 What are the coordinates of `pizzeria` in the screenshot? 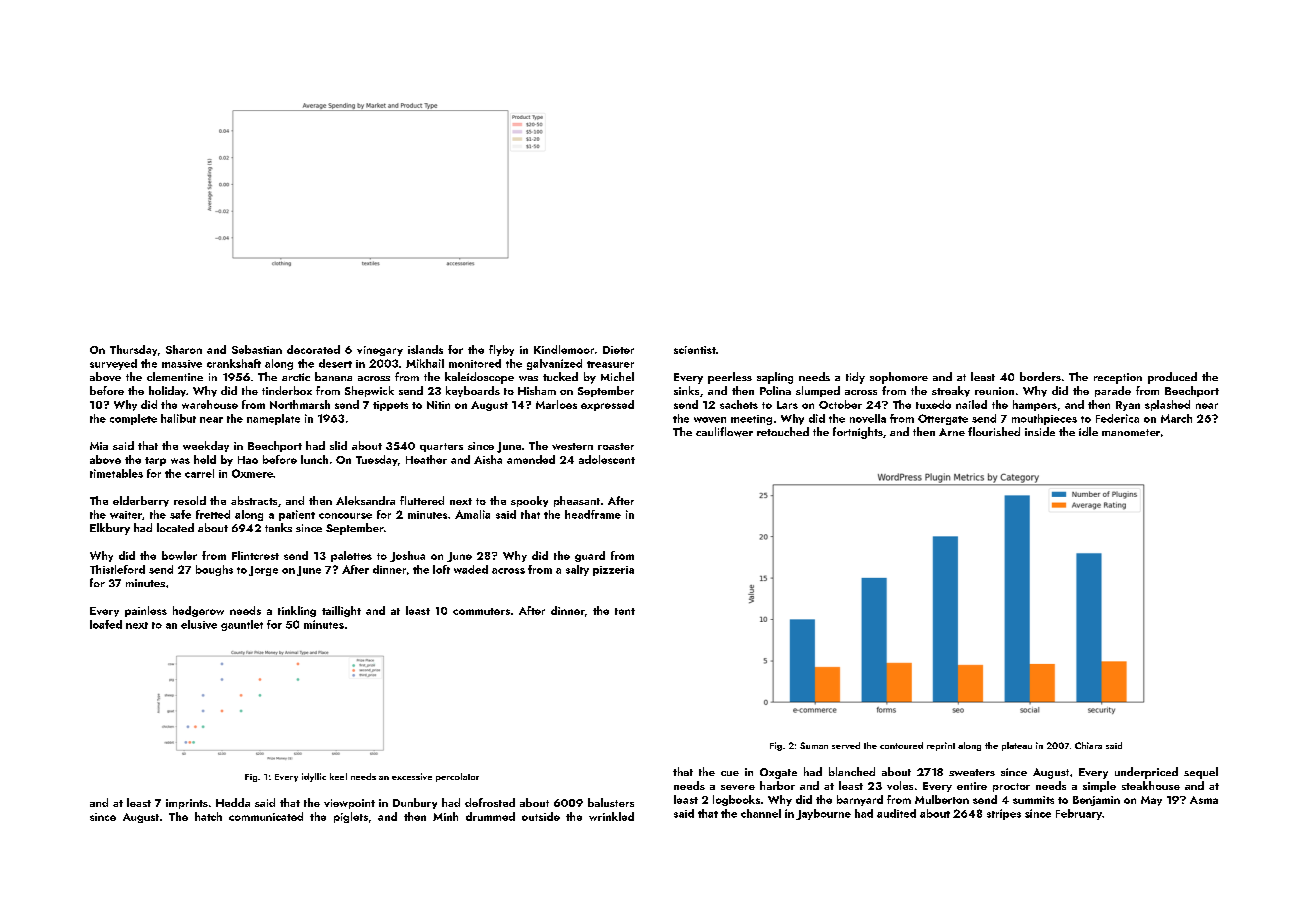 It's located at (613, 571).
